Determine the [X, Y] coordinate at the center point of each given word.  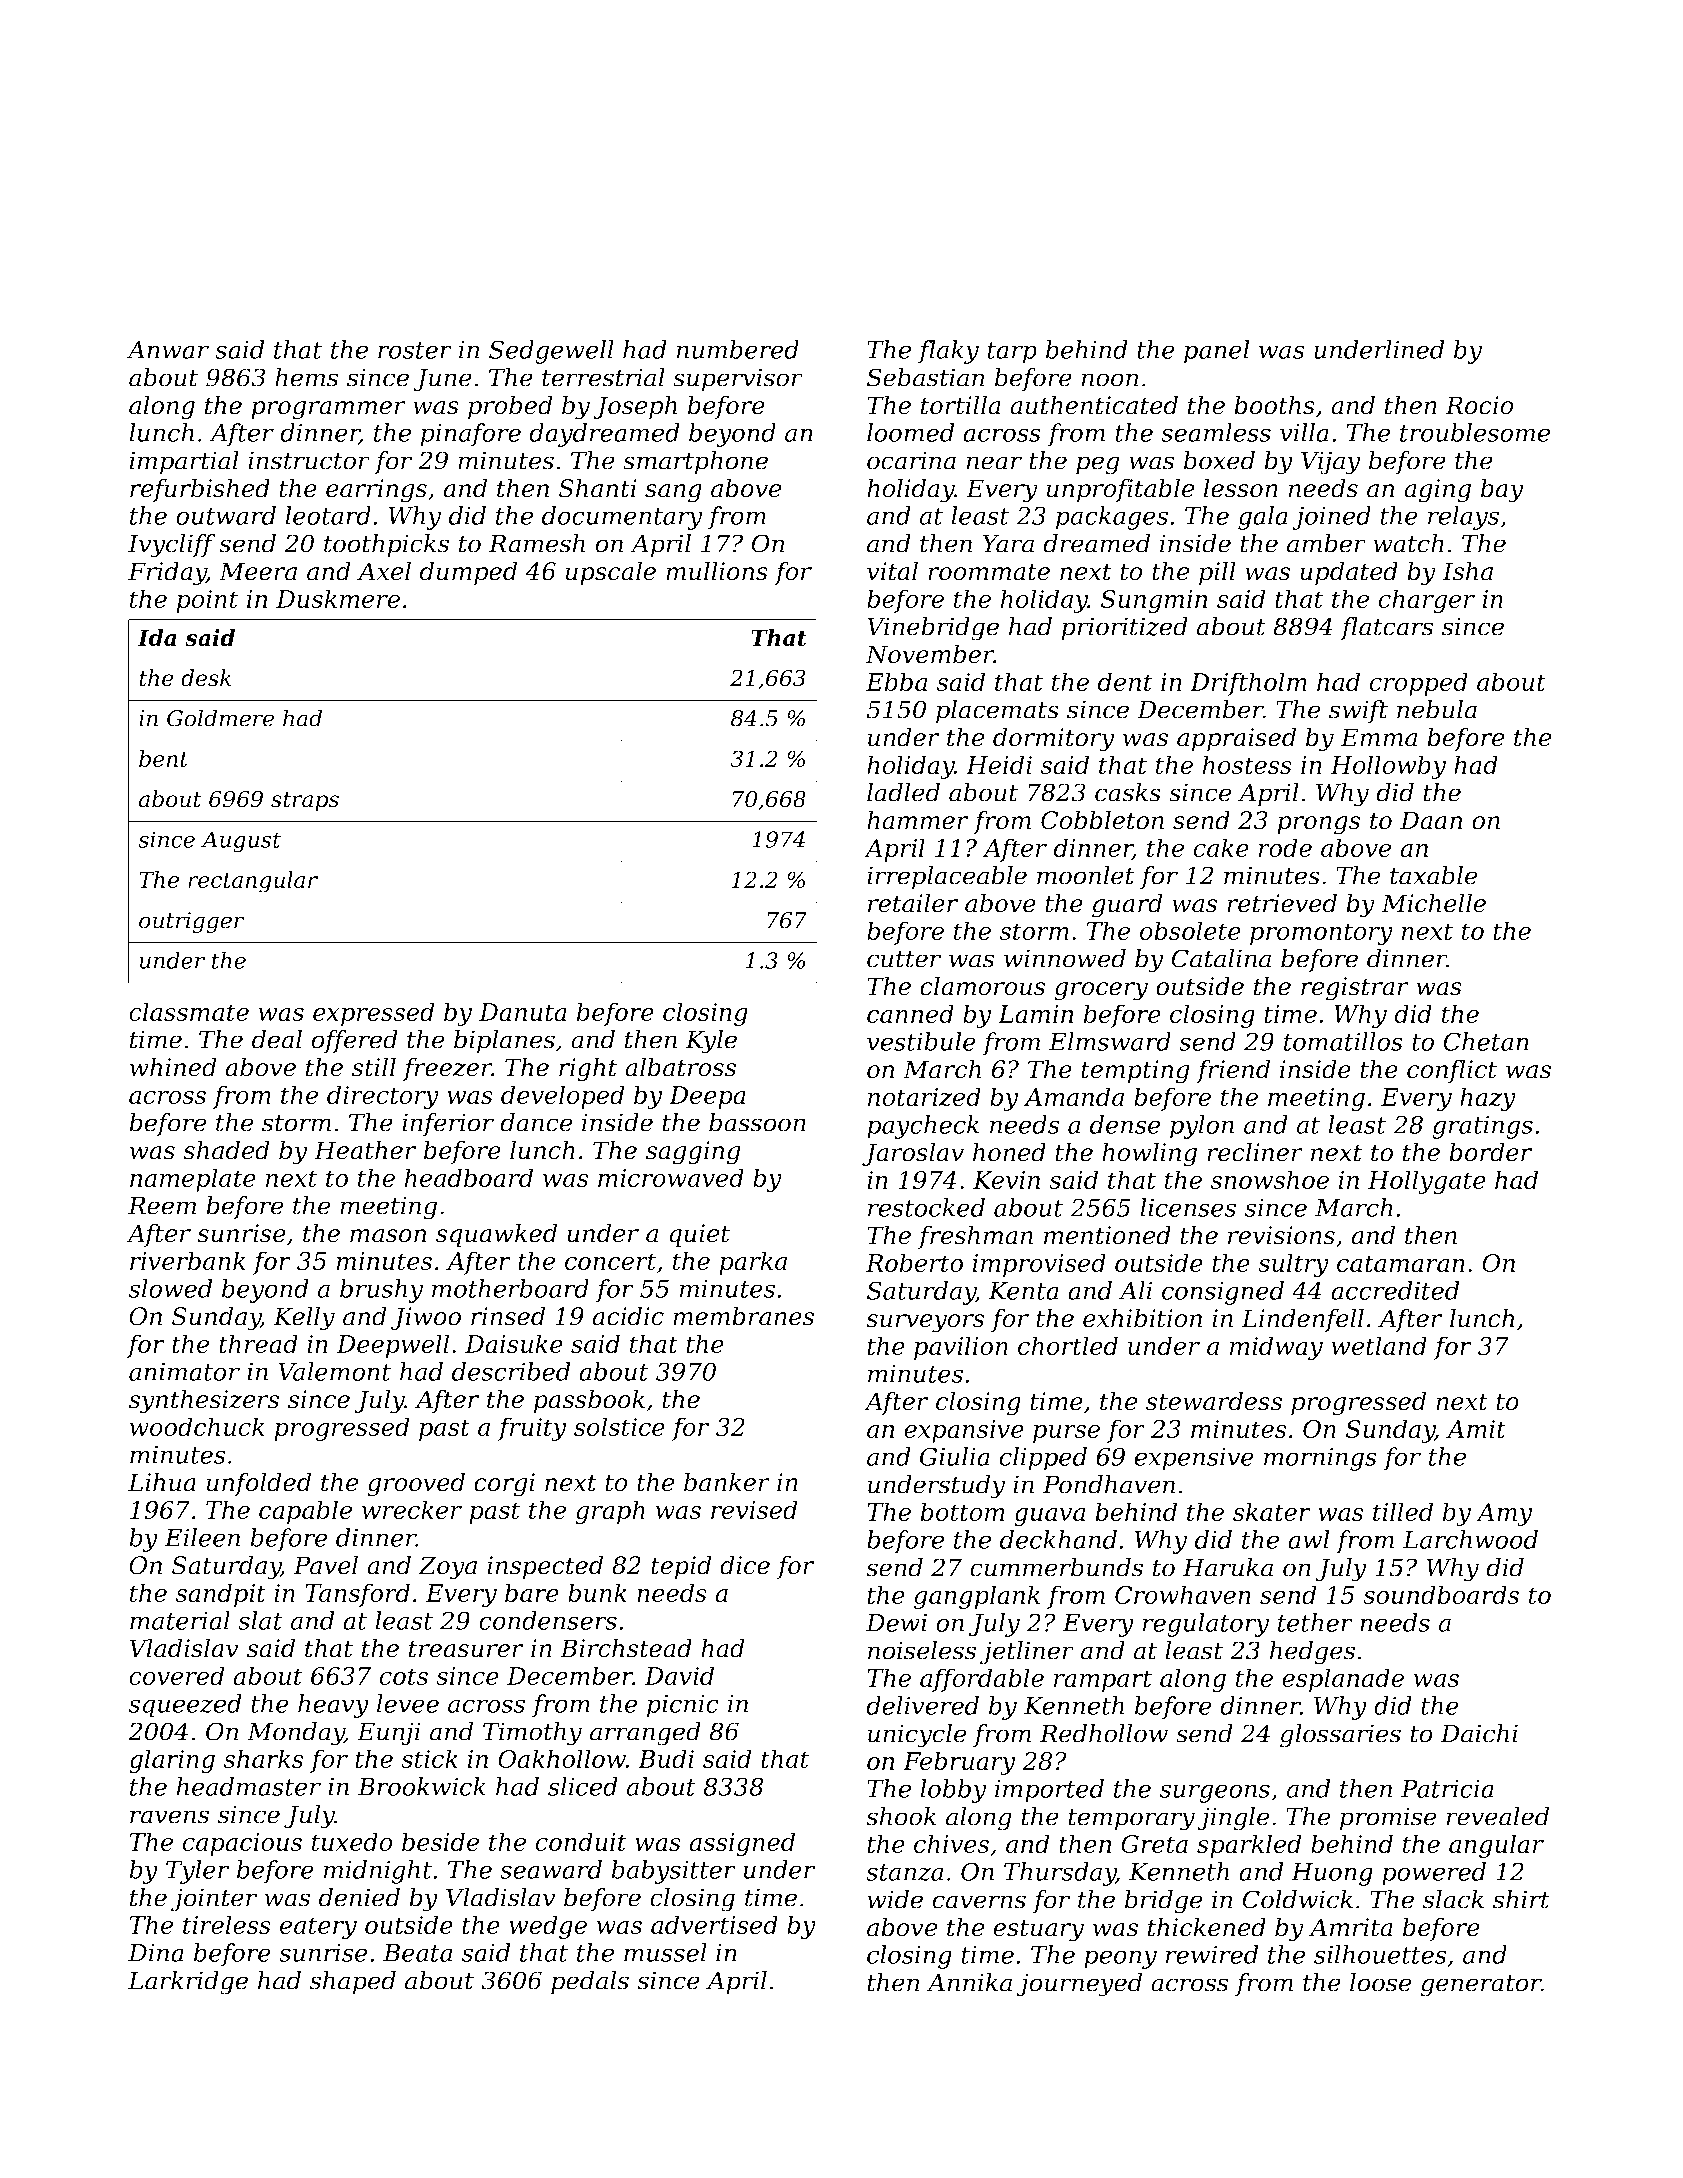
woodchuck [197, 1426]
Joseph [635, 407]
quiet [699, 1235]
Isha [1467, 571]
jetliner [1027, 1653]
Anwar [168, 350]
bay [1502, 490]
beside [440, 1841]
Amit [1476, 1429]
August [241, 842]
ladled [903, 792]
